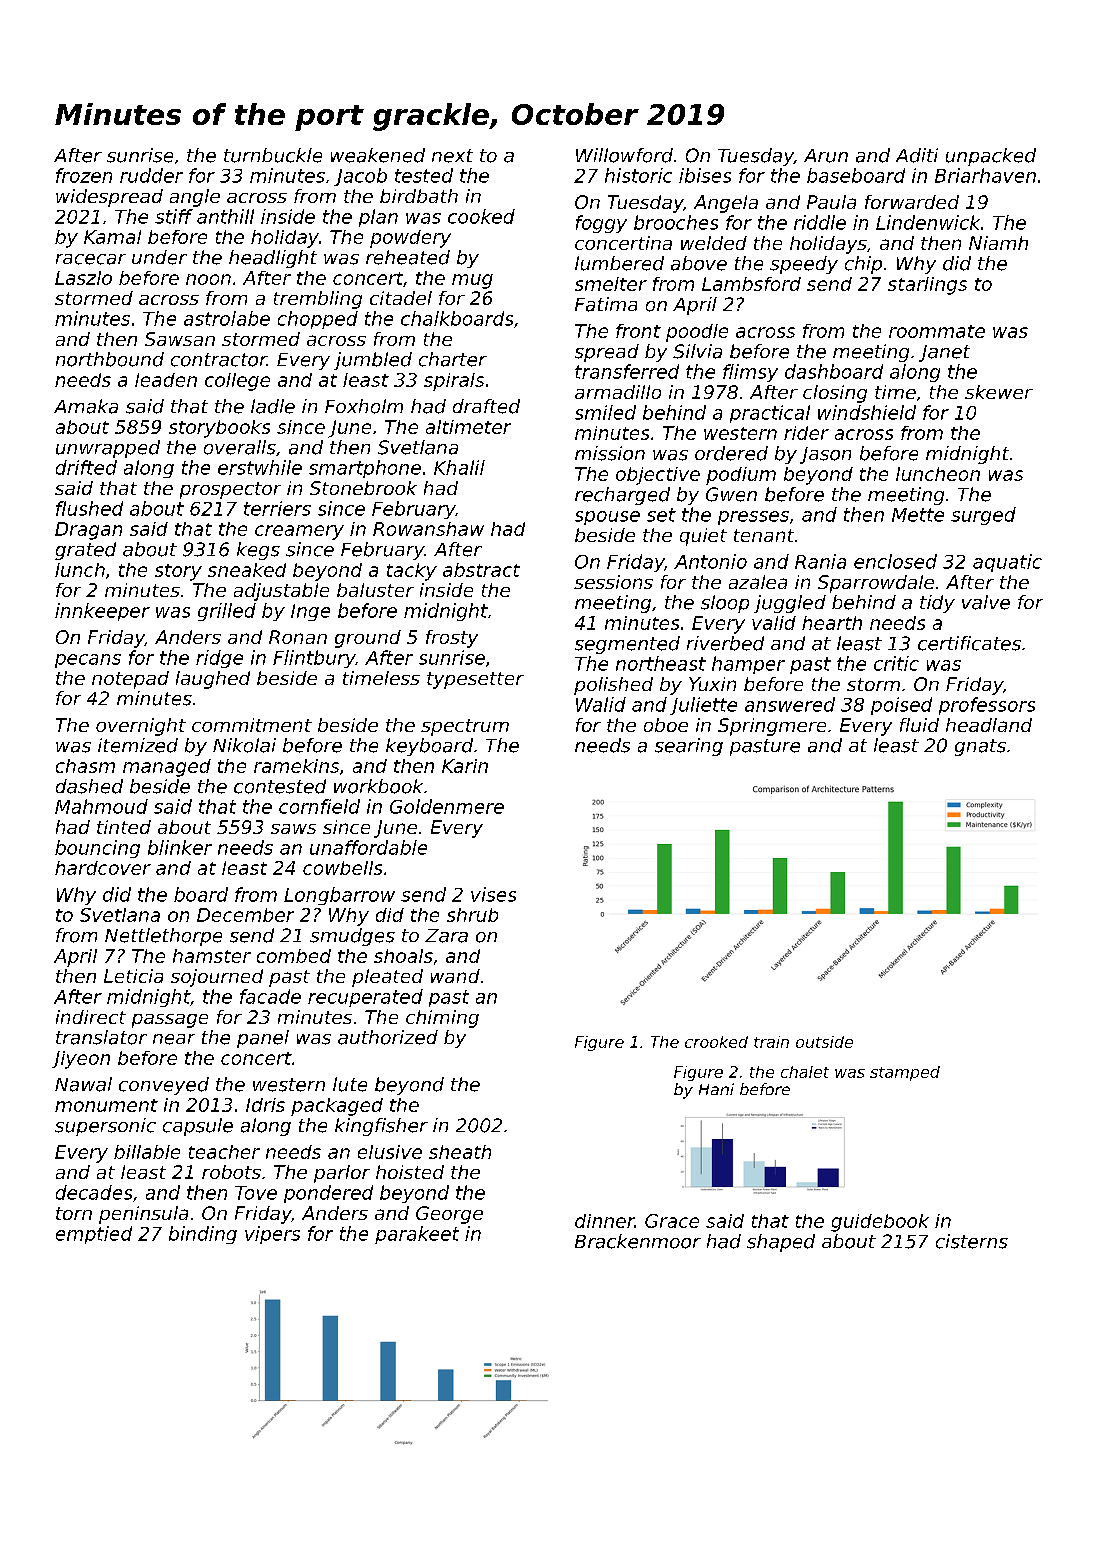 This document has height=1562, width=1100. What do you see at coordinates (980, 747) in the document?
I see `gnats` at bounding box center [980, 747].
